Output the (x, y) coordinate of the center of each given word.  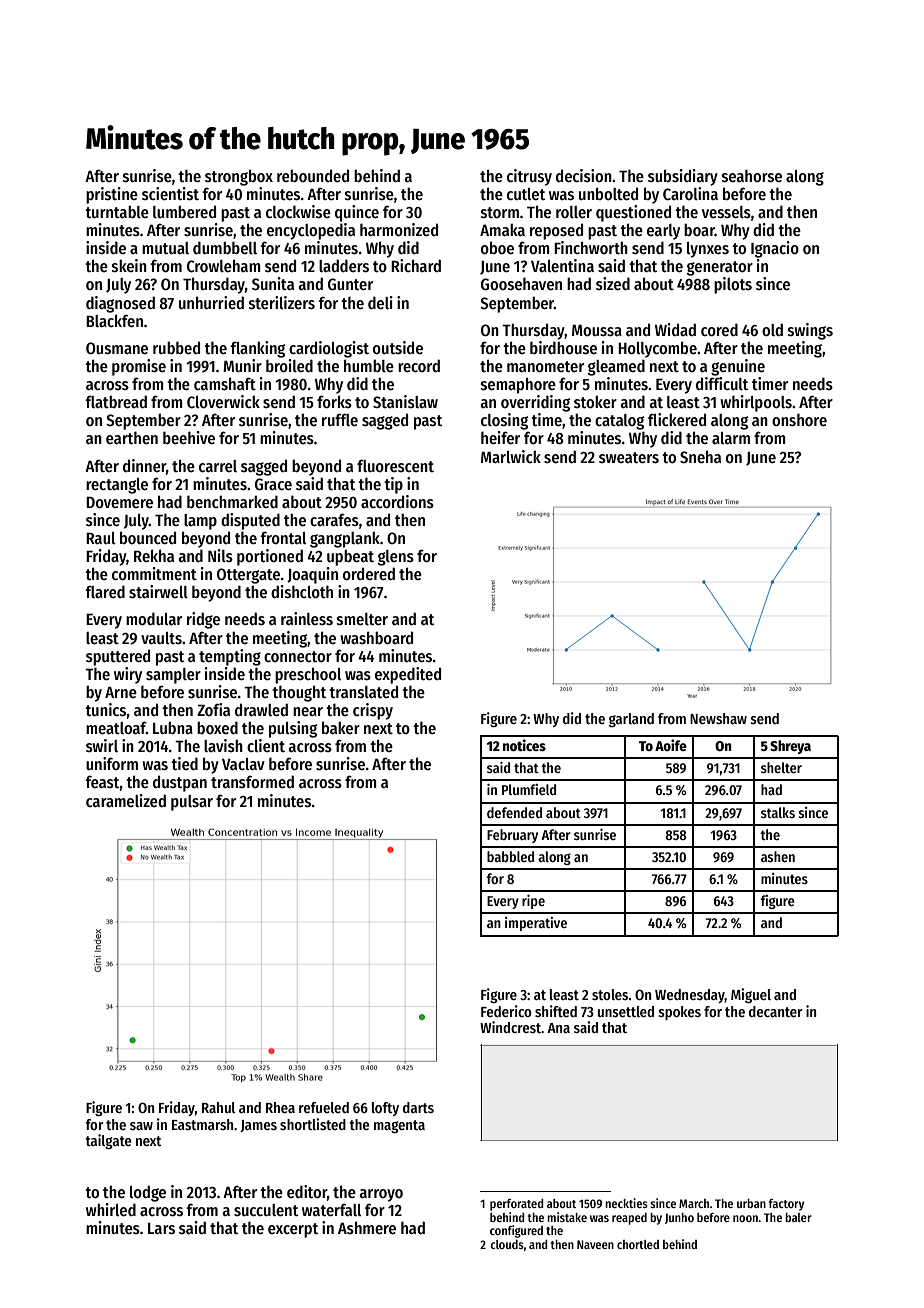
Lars (161, 1228)
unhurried (211, 302)
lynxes (708, 250)
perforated (517, 1205)
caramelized (126, 800)
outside (398, 348)
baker (341, 727)
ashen (778, 856)
